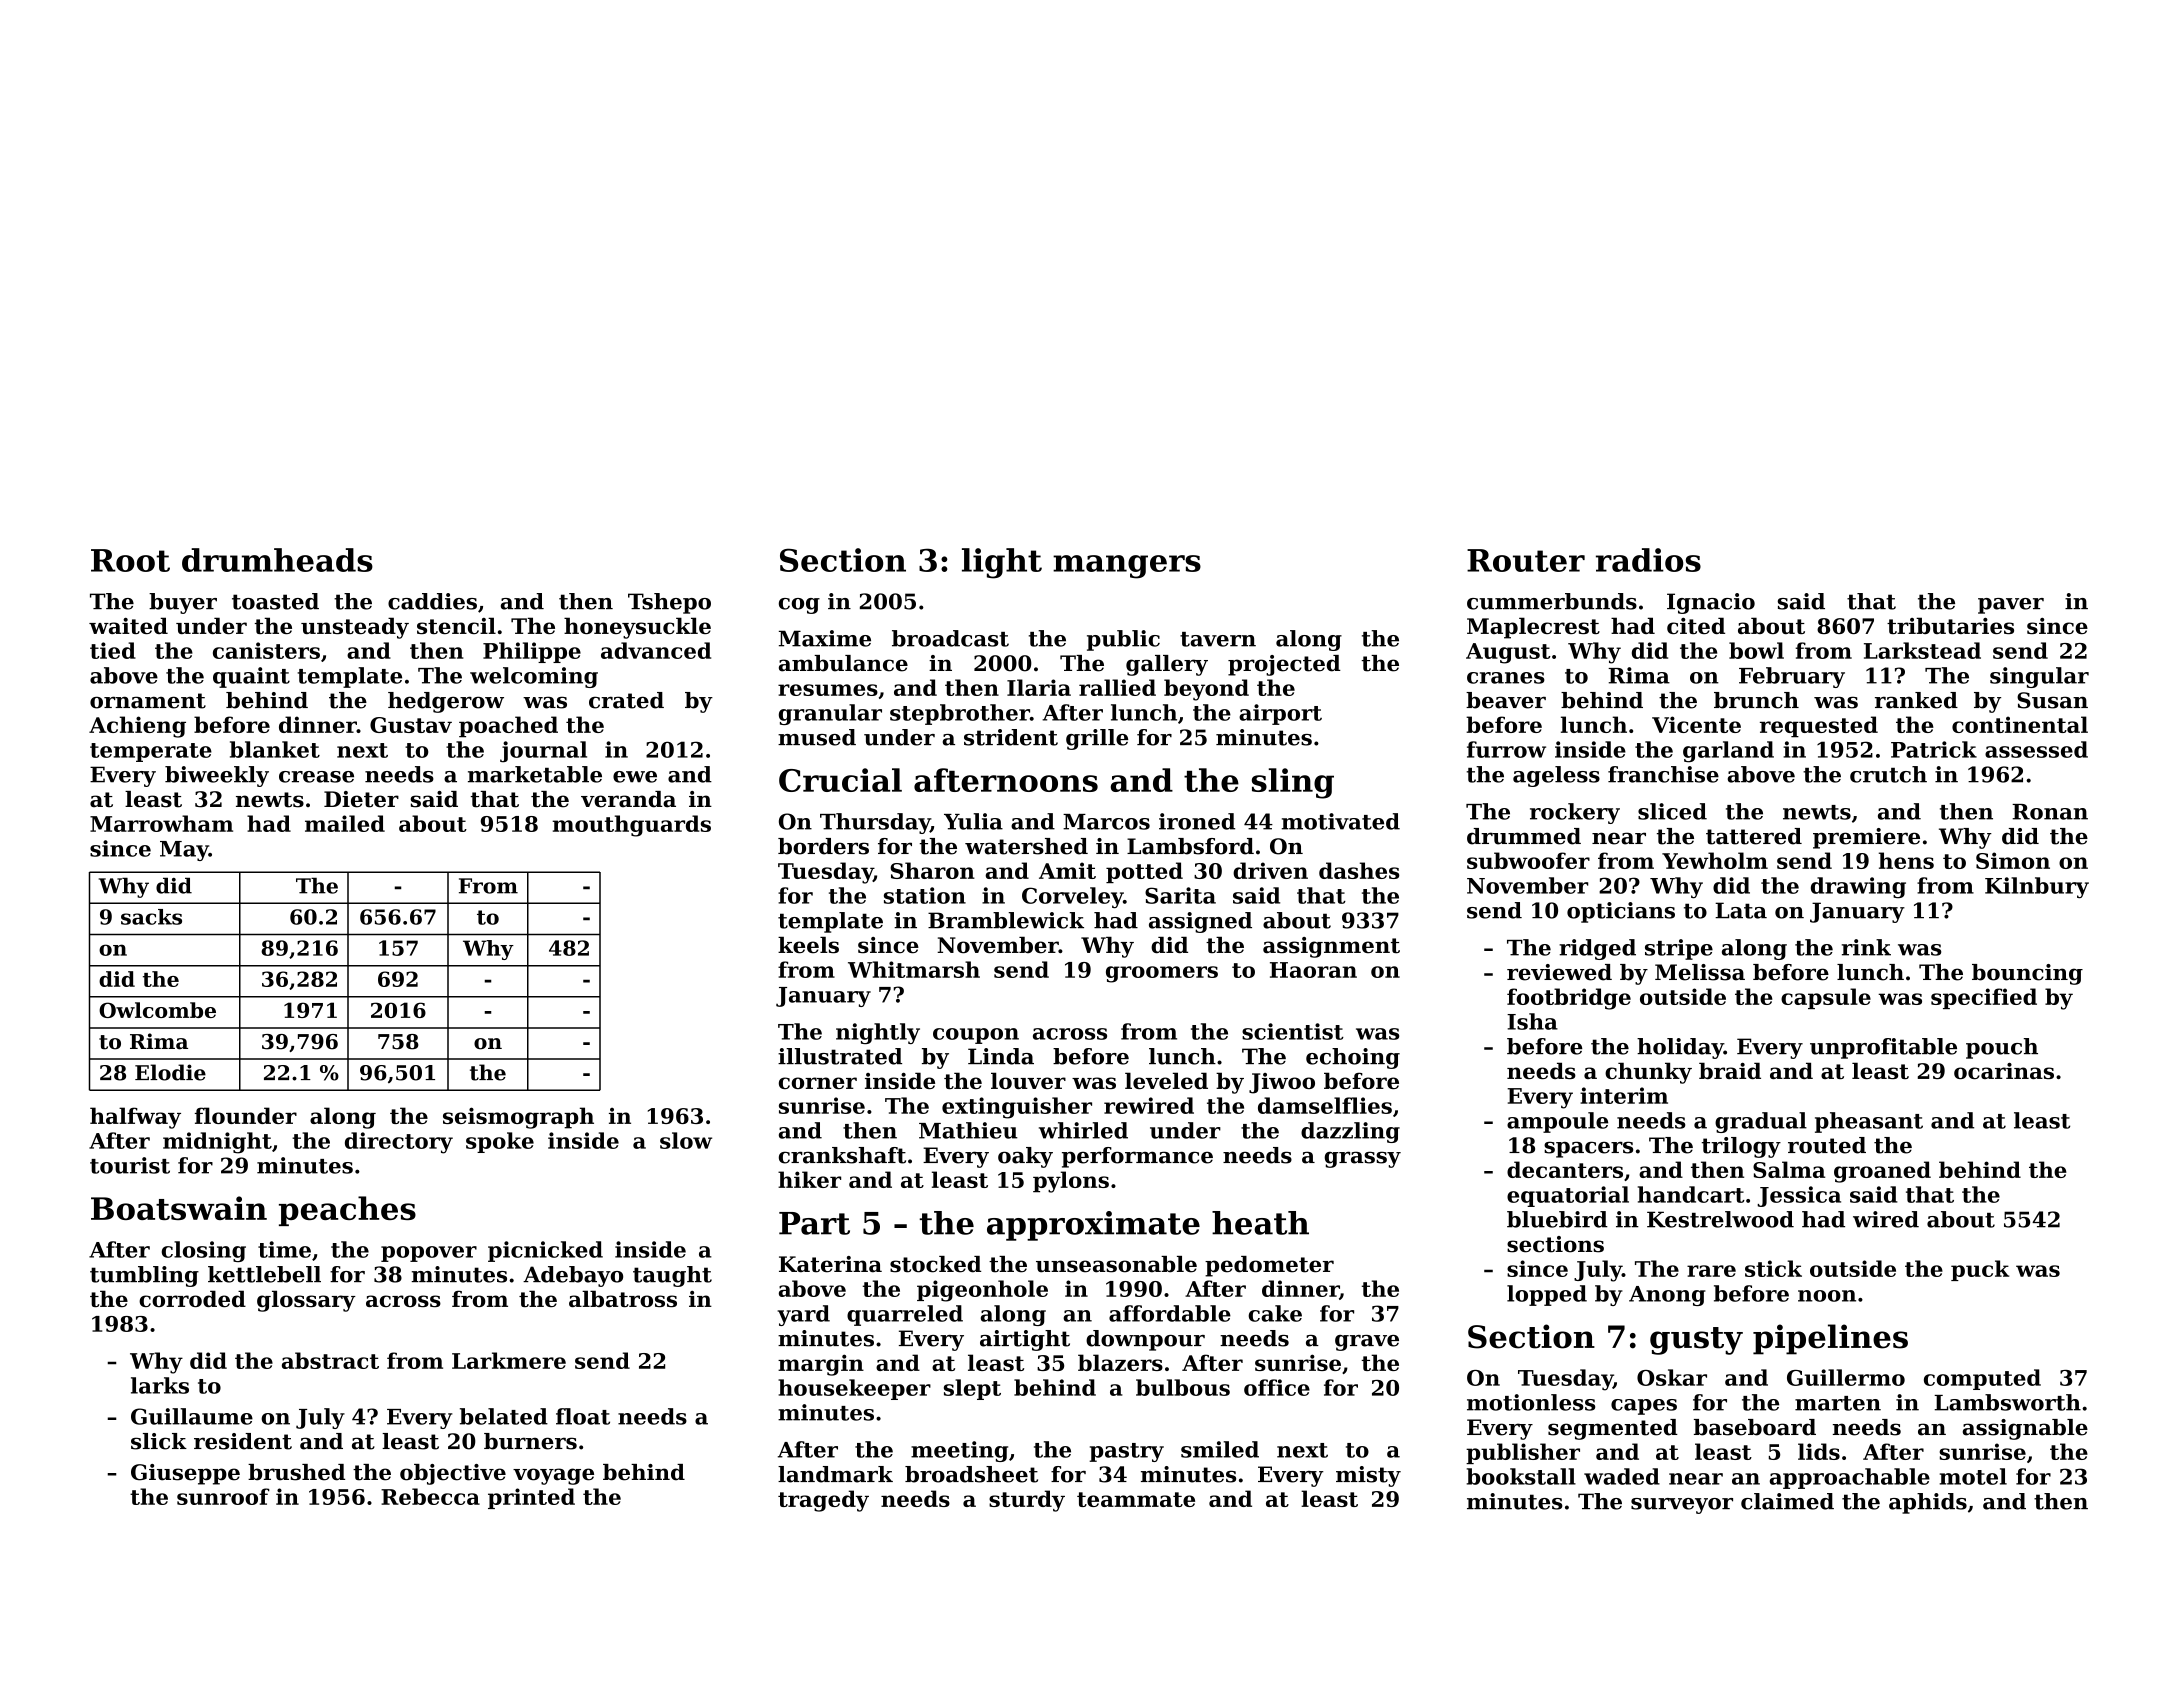 The width and height of the page is (2178, 1683). I want to click on light, so click(1002, 563).
